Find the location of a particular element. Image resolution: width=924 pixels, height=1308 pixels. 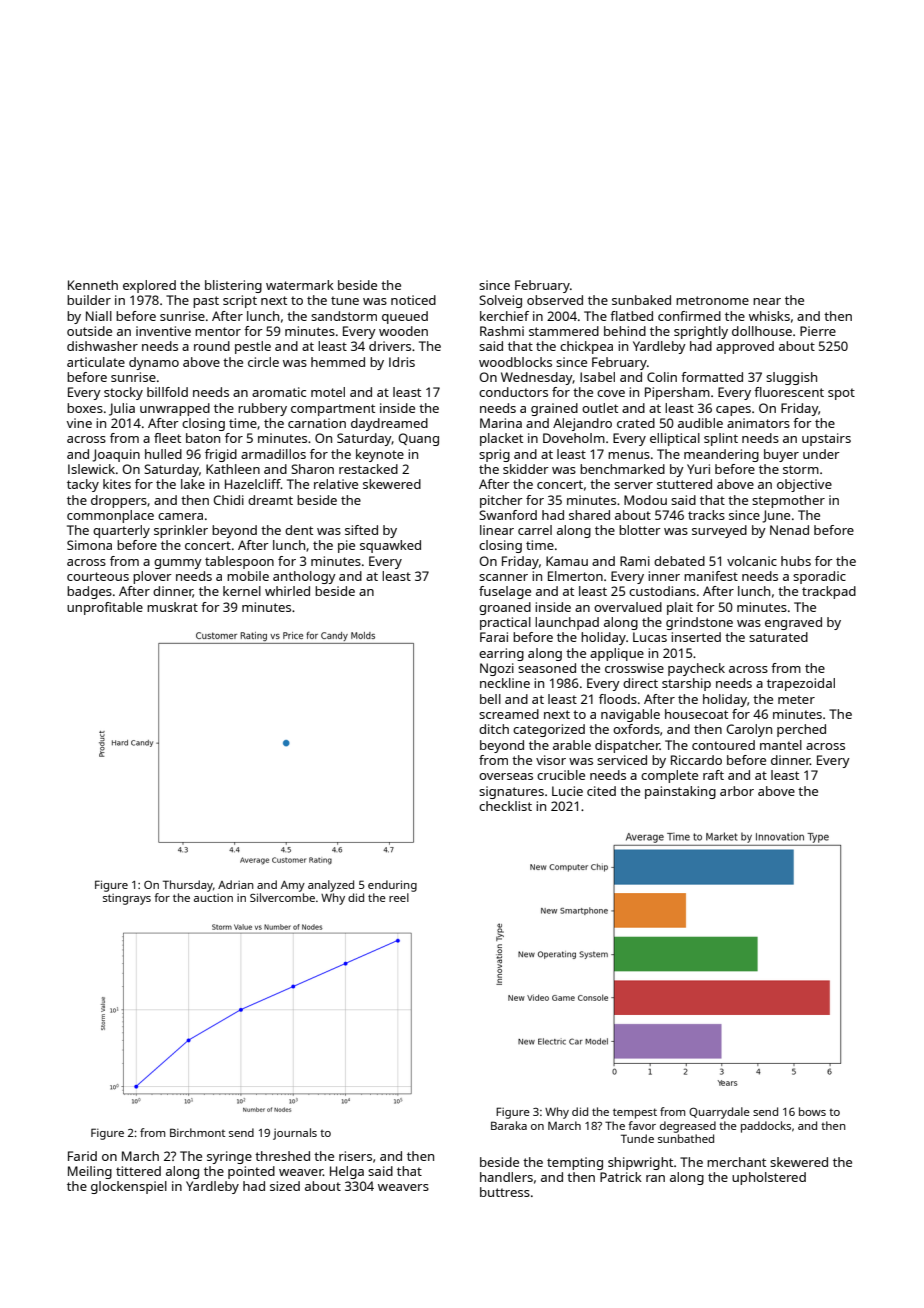

metronome is located at coordinates (712, 300).
